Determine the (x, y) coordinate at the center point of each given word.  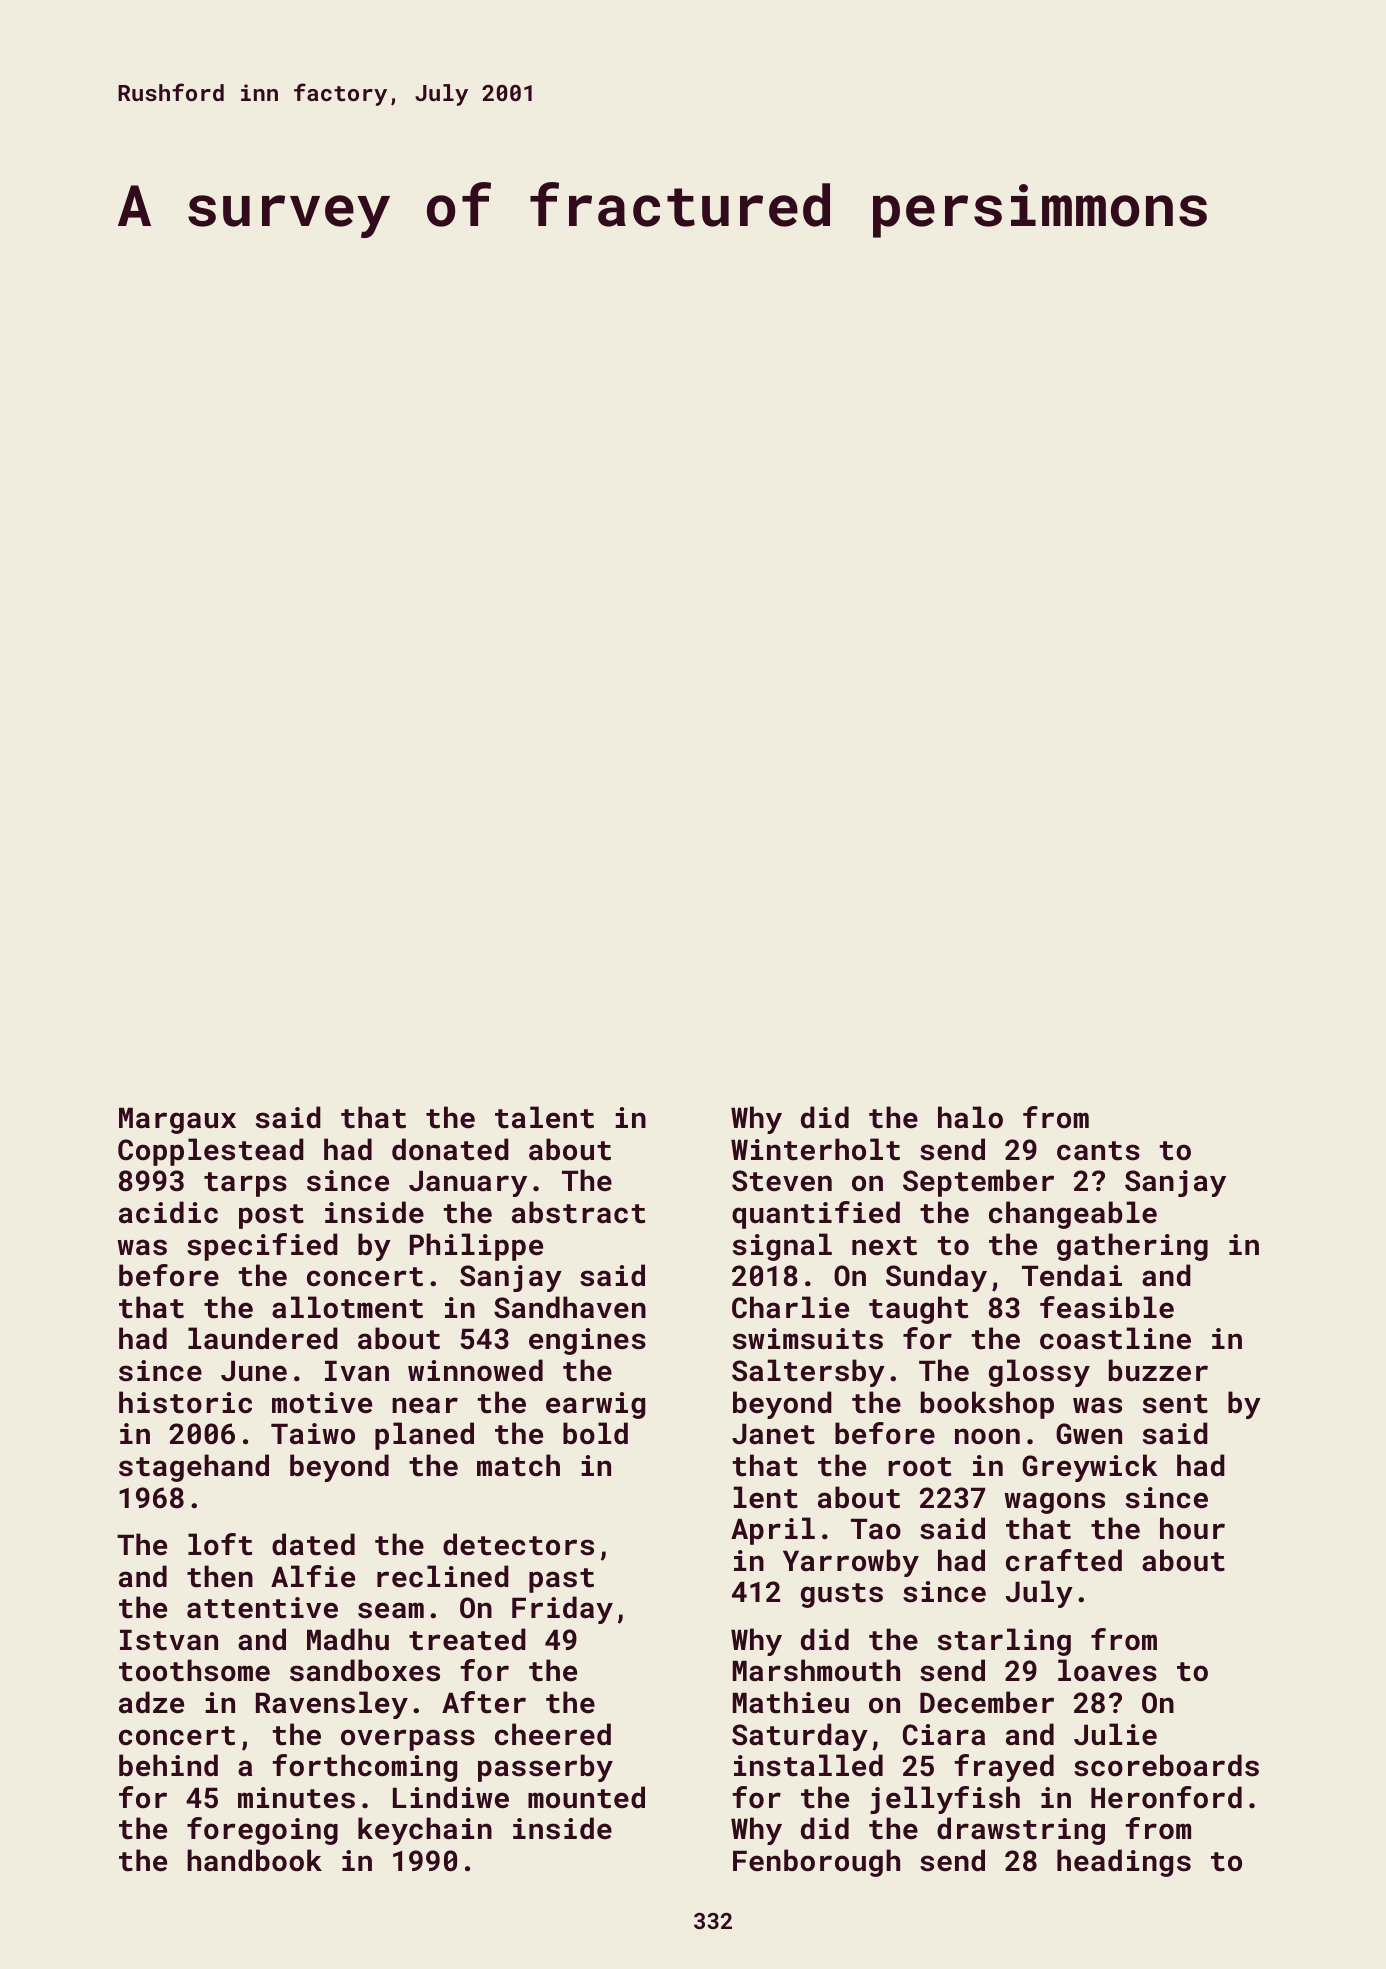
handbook (254, 1860)
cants (1098, 1151)
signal (782, 1247)
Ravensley (332, 1705)
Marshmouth (816, 1670)
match (518, 1465)
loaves (1107, 1670)
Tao (876, 1529)
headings (1124, 1863)
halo (970, 1117)
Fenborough (816, 1863)
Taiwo (313, 1433)
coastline (1115, 1338)
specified (262, 1247)
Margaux (177, 1120)
